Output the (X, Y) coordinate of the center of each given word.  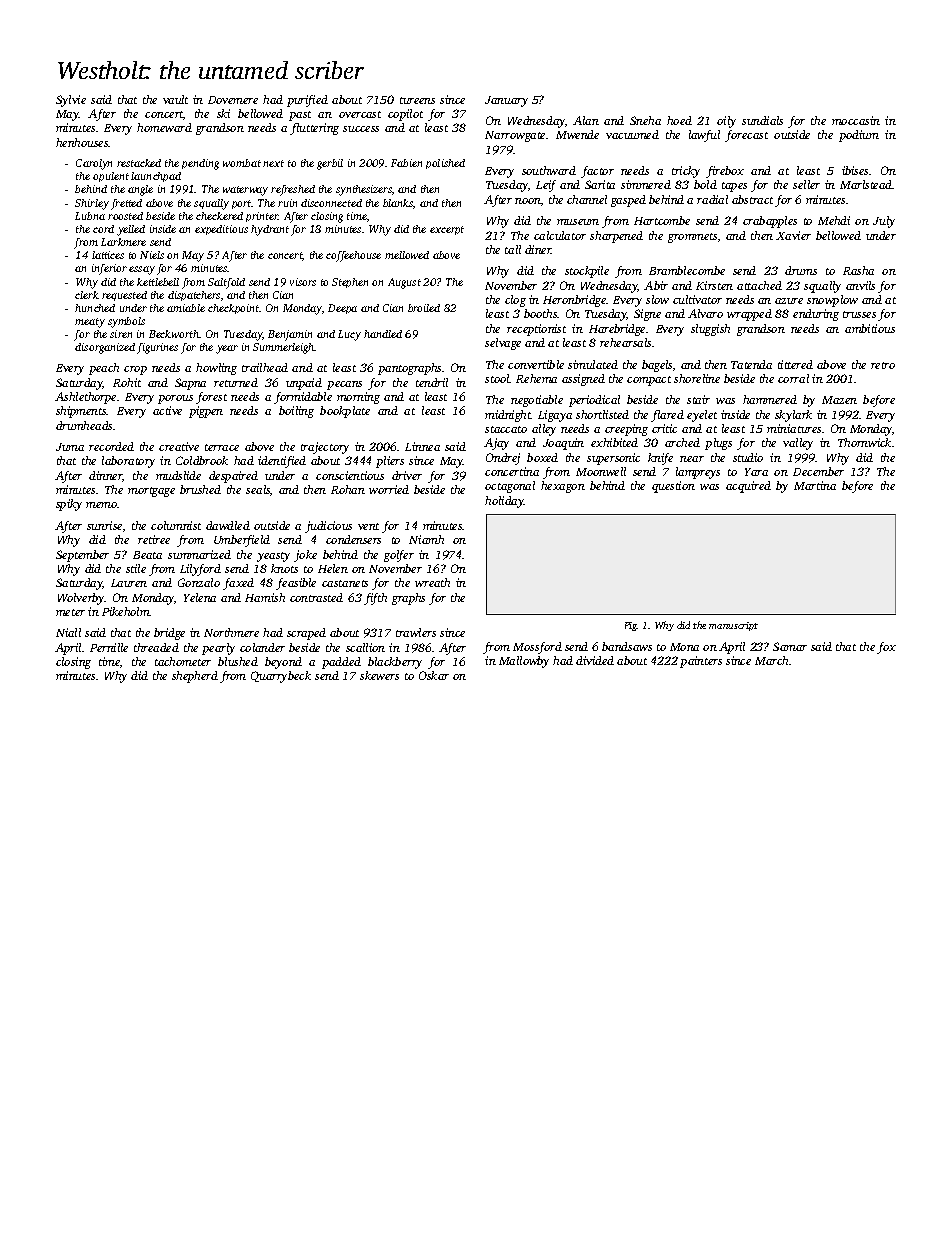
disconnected (331, 203)
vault (175, 99)
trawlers (416, 632)
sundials (762, 120)
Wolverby (81, 599)
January (506, 101)
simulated (593, 364)
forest (211, 398)
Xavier (793, 235)
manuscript (733, 626)
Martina (815, 485)
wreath (432, 582)
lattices (108, 255)
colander (262, 647)
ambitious (870, 328)
